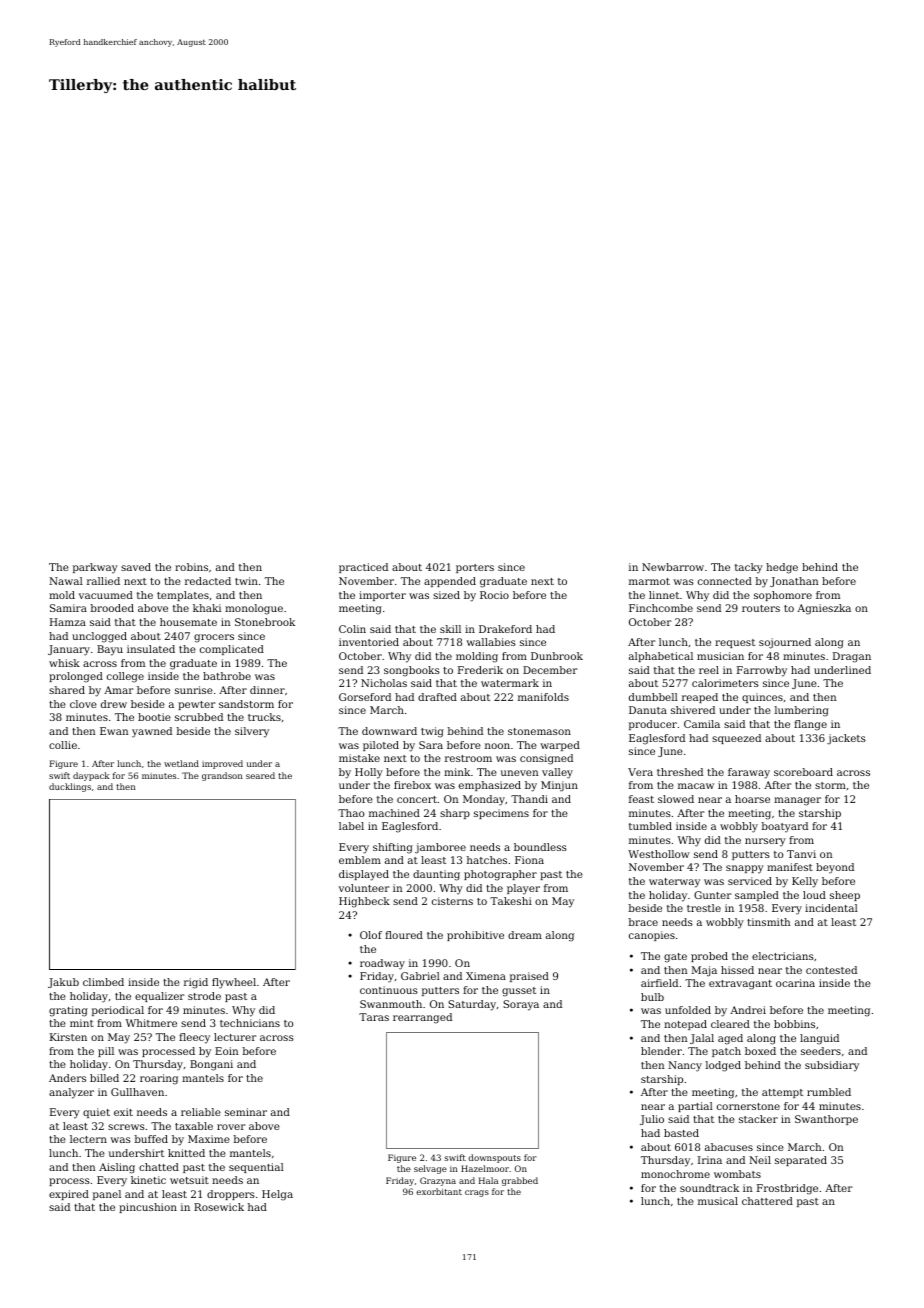 This document has height=1308, width=924. What do you see at coordinates (103, 982) in the document?
I see `climbed` at bounding box center [103, 982].
